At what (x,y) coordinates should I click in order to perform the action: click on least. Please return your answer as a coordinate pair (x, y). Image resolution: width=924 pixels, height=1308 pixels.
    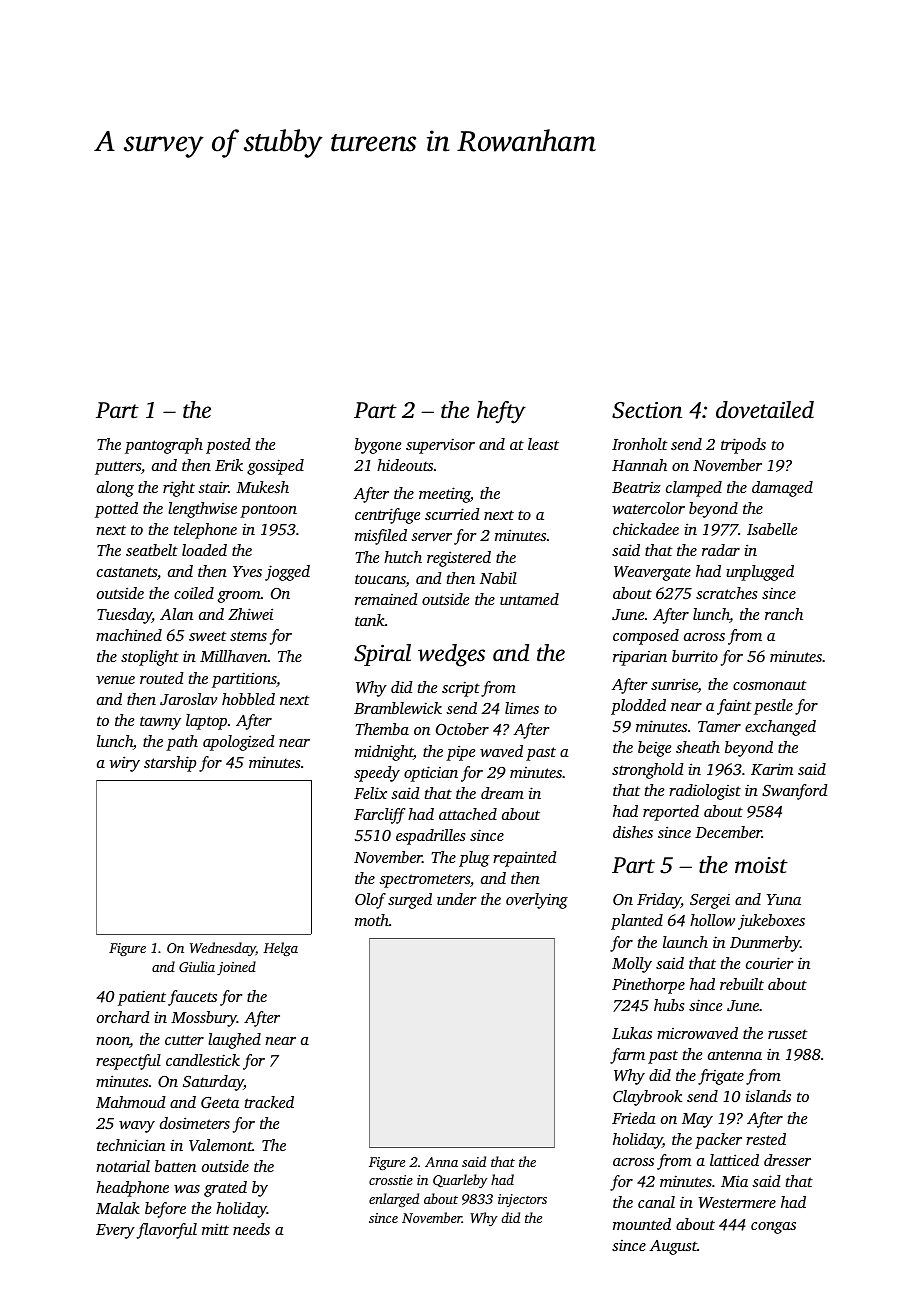
    Looking at the image, I should click on (543, 444).
